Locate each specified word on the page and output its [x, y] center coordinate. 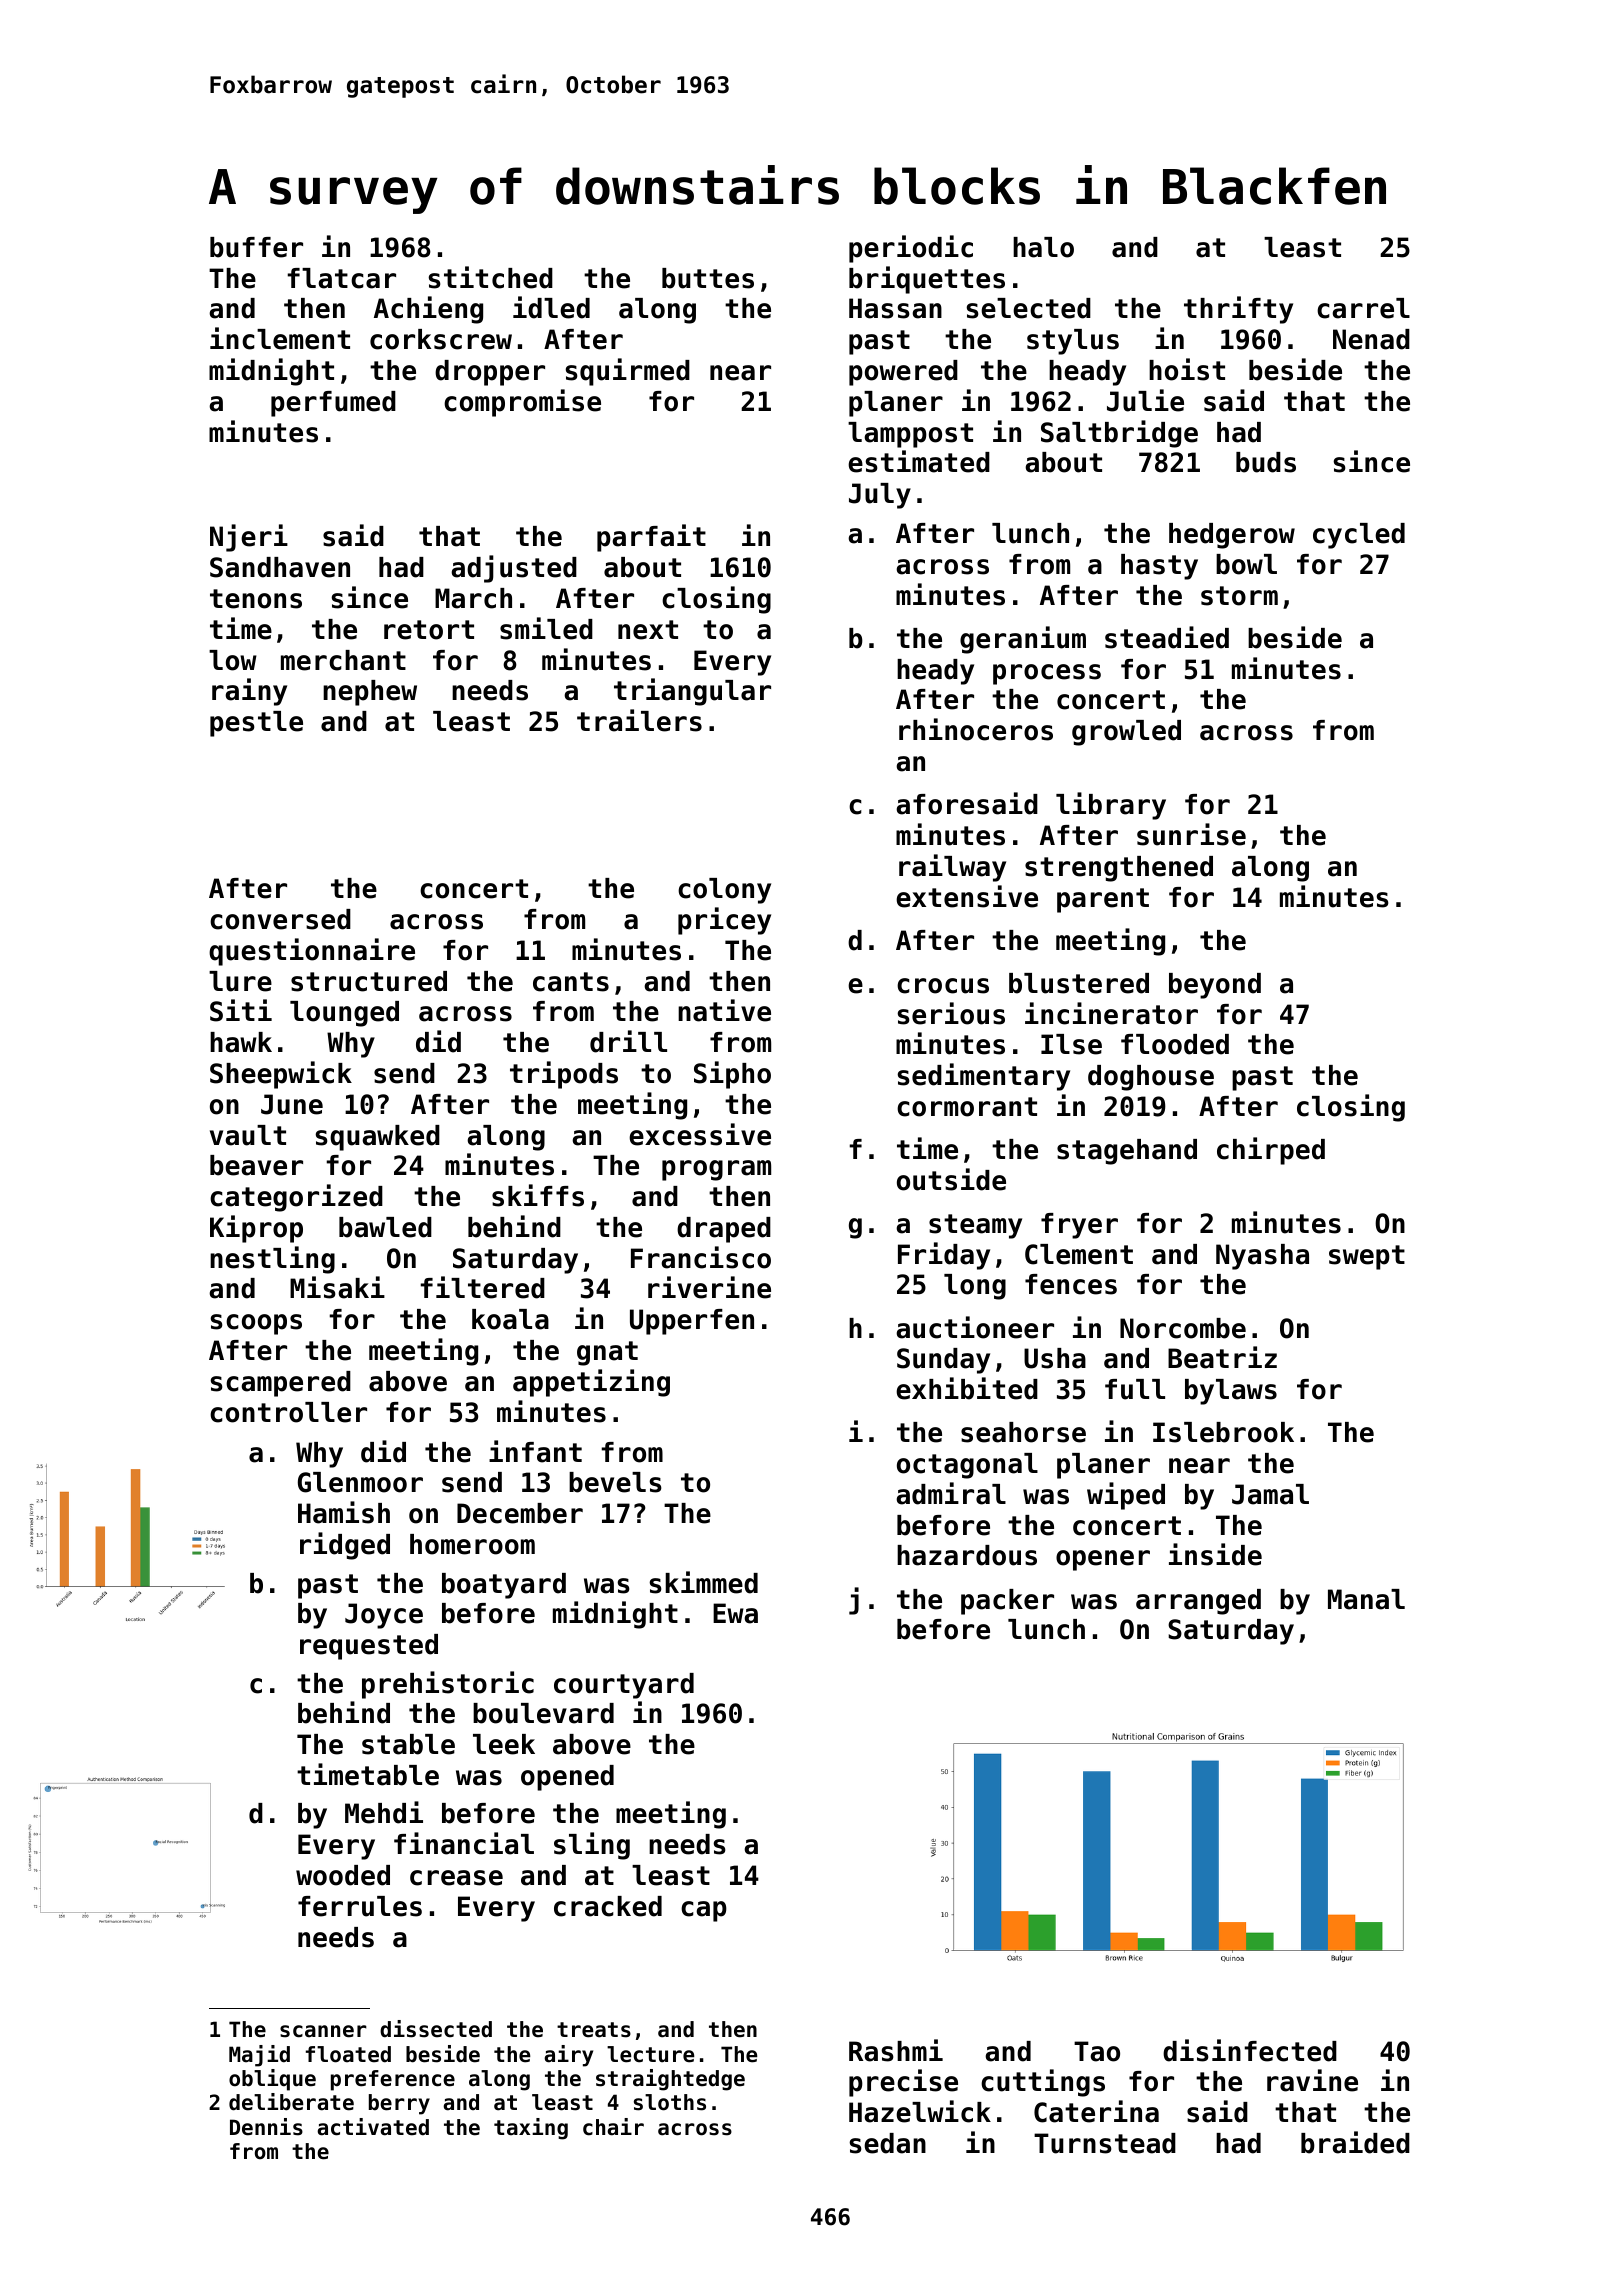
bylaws [1231, 1392]
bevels [615, 1482]
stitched [490, 277]
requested [369, 1647]
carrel [1363, 308]
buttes [708, 278]
